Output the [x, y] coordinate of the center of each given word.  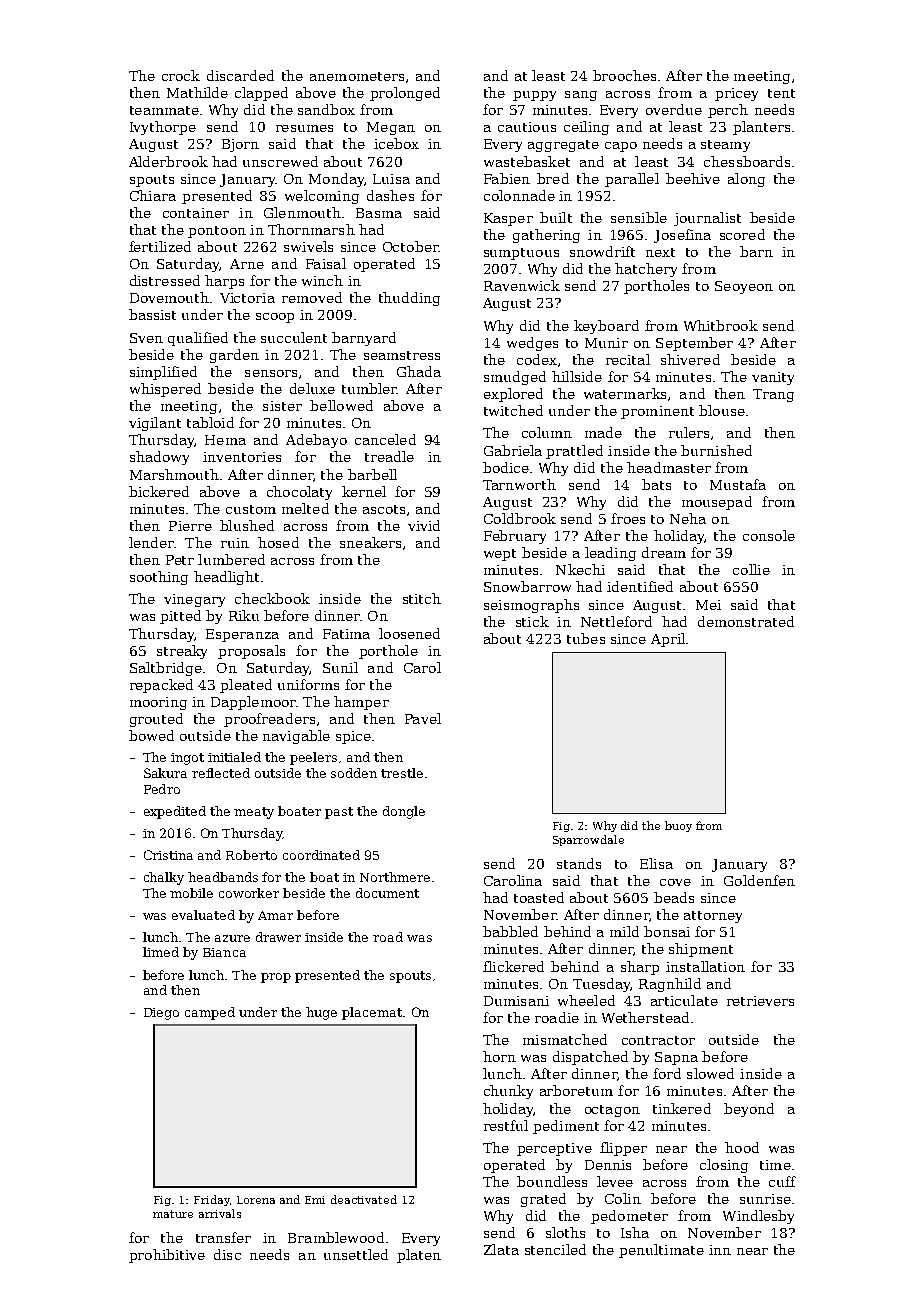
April [668, 640]
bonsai [667, 931]
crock [181, 75]
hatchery [646, 270]
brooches [624, 75]
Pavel [423, 718]
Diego [161, 1014]
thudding [409, 299]
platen [419, 1256]
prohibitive [167, 1256]
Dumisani [516, 1001]
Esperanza [242, 635]
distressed [165, 280]
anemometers [357, 76]
